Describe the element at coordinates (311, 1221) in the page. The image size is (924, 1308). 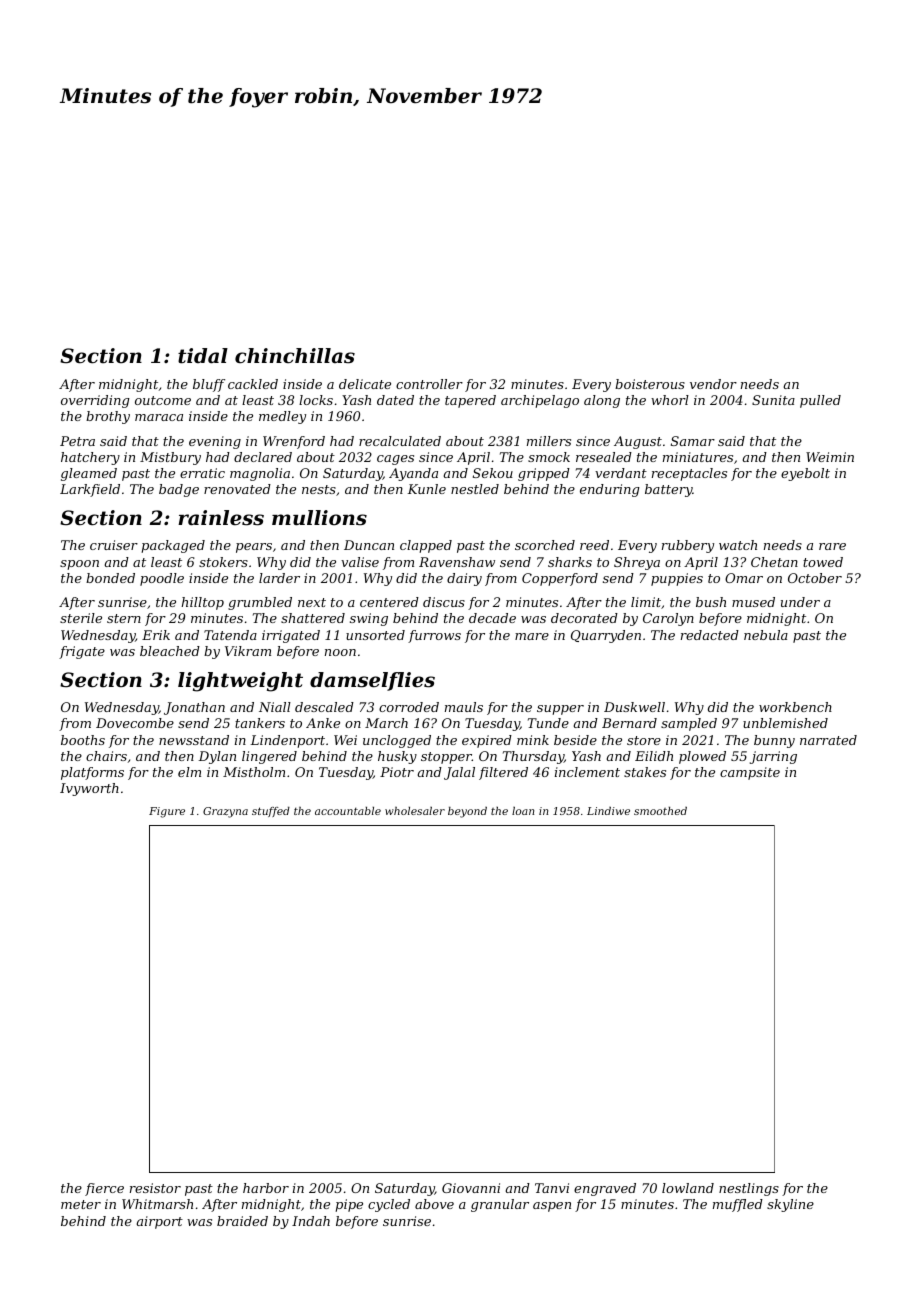
I see `Indah` at that location.
